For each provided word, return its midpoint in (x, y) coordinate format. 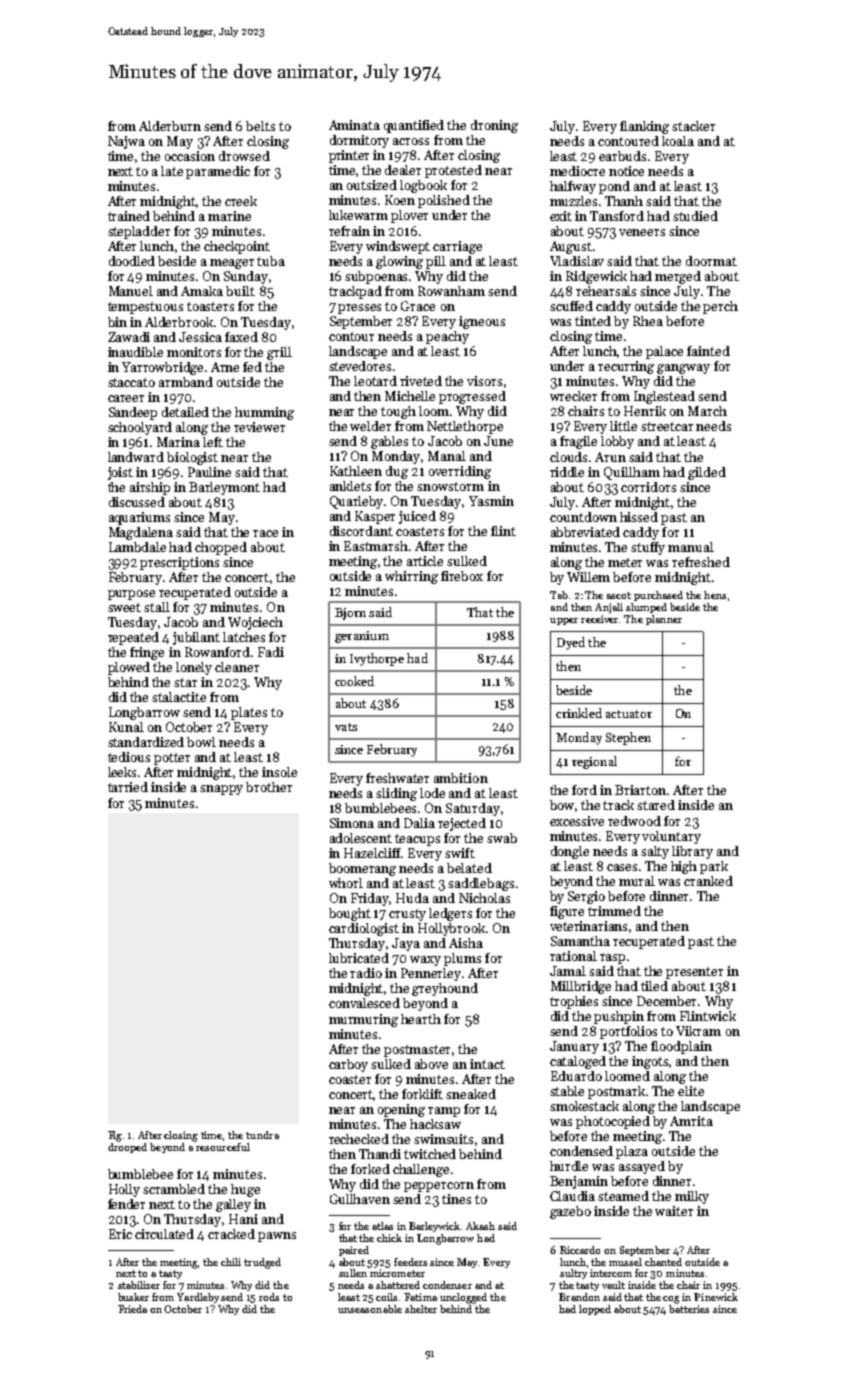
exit (561, 216)
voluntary (671, 837)
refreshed (701, 562)
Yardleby (198, 1298)
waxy (425, 961)
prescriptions (179, 563)
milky (692, 1197)
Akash (480, 1226)
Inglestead (664, 397)
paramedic (218, 172)
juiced (417, 517)
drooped (127, 1148)
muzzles (573, 201)
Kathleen (356, 471)
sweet (124, 607)
